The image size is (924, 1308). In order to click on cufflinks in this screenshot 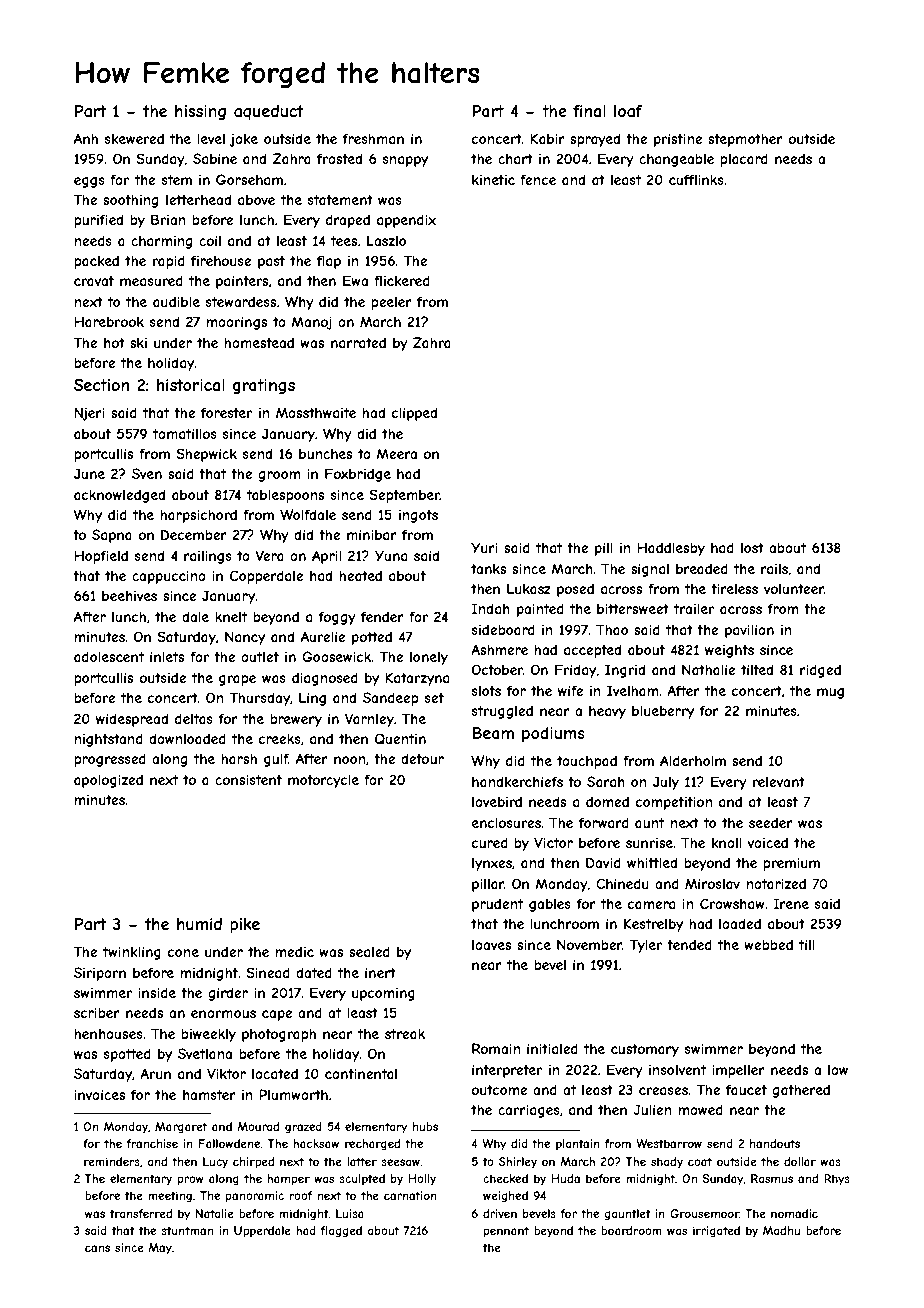, I will do `click(696, 179)`.
